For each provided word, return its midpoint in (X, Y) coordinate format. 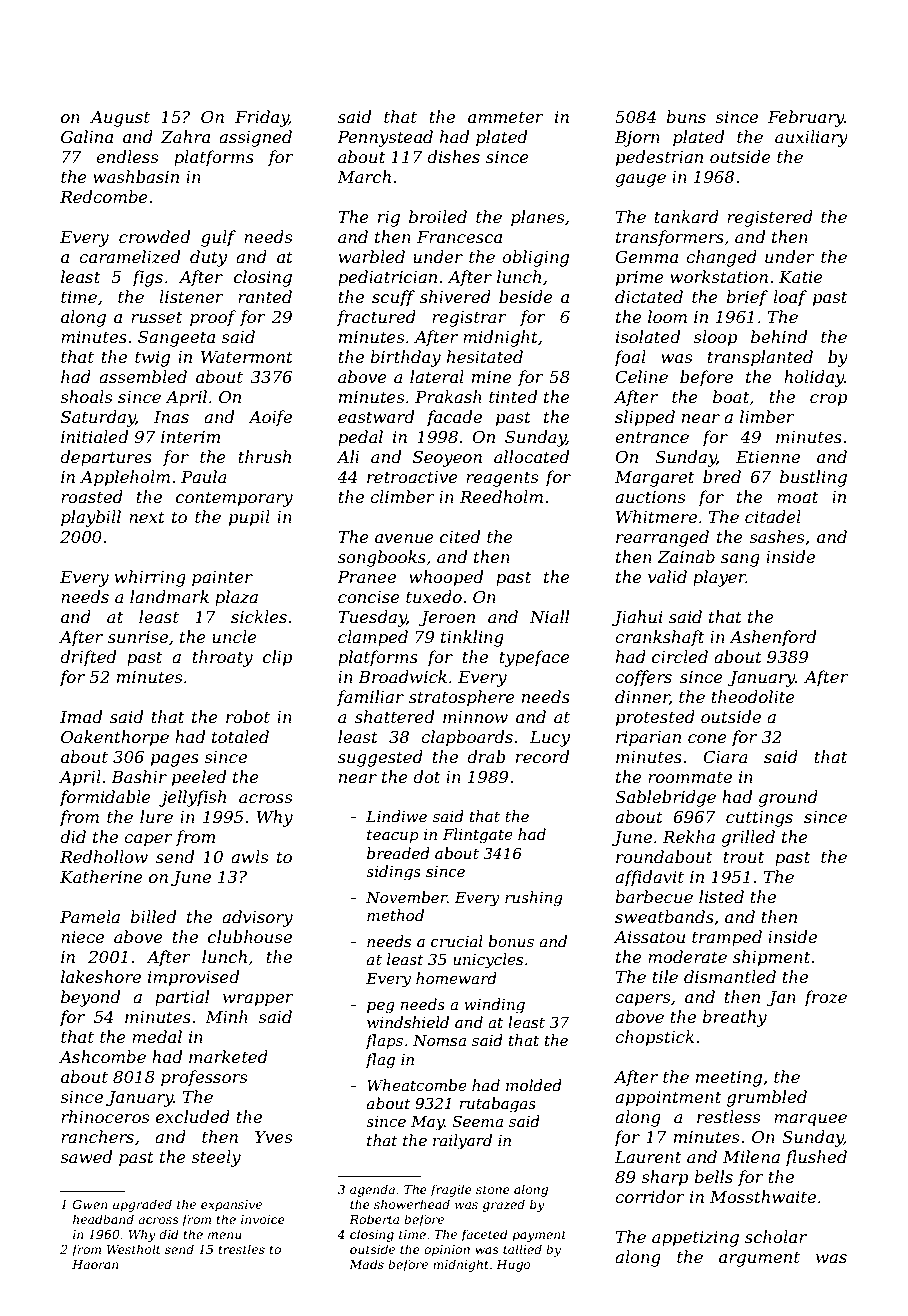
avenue (404, 538)
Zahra (185, 136)
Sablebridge (665, 798)
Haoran (95, 1264)
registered (770, 218)
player (719, 578)
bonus (511, 941)
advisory (257, 918)
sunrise (138, 637)
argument (759, 1259)
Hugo (513, 1266)
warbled (372, 256)
